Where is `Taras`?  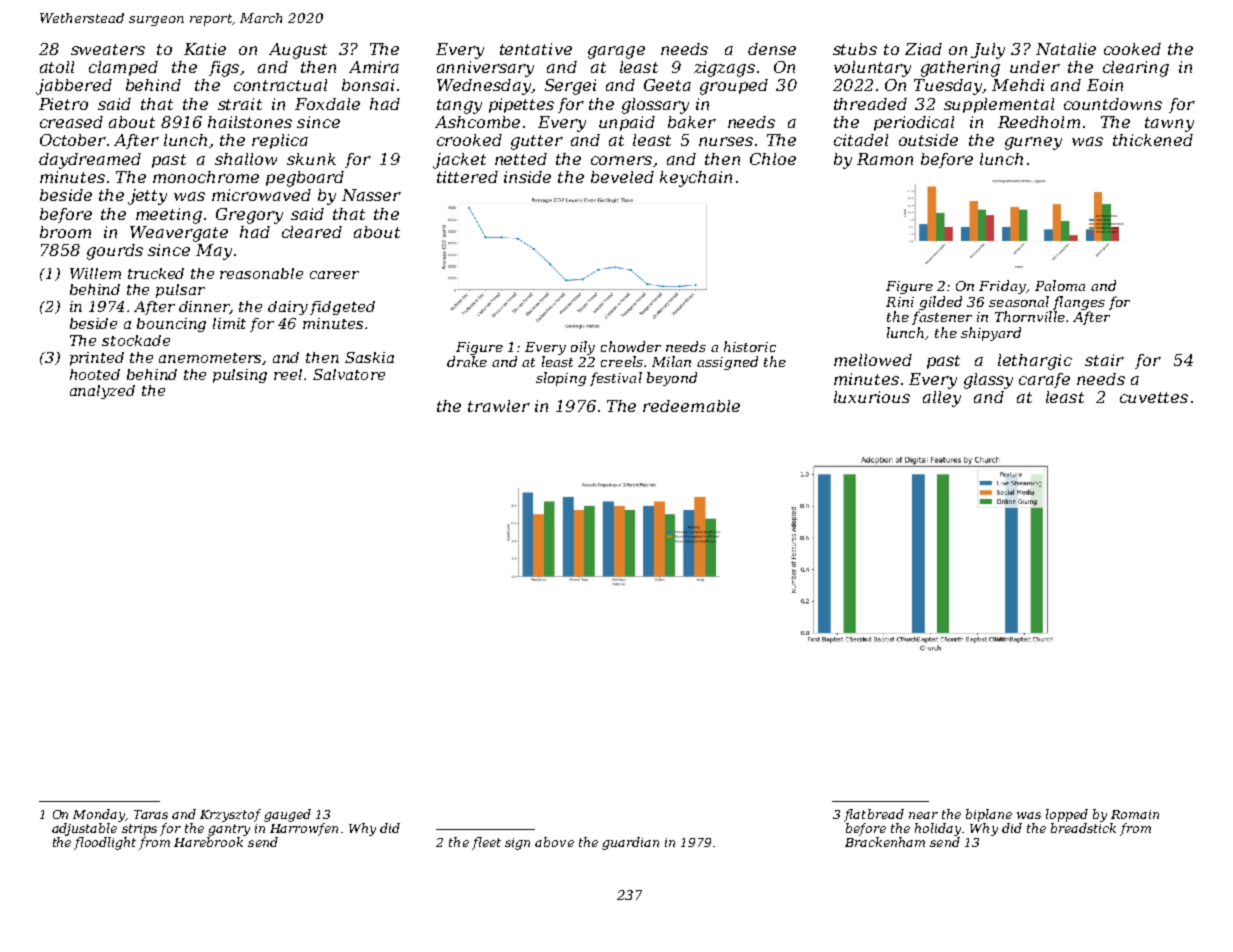
Taras is located at coordinates (151, 814).
